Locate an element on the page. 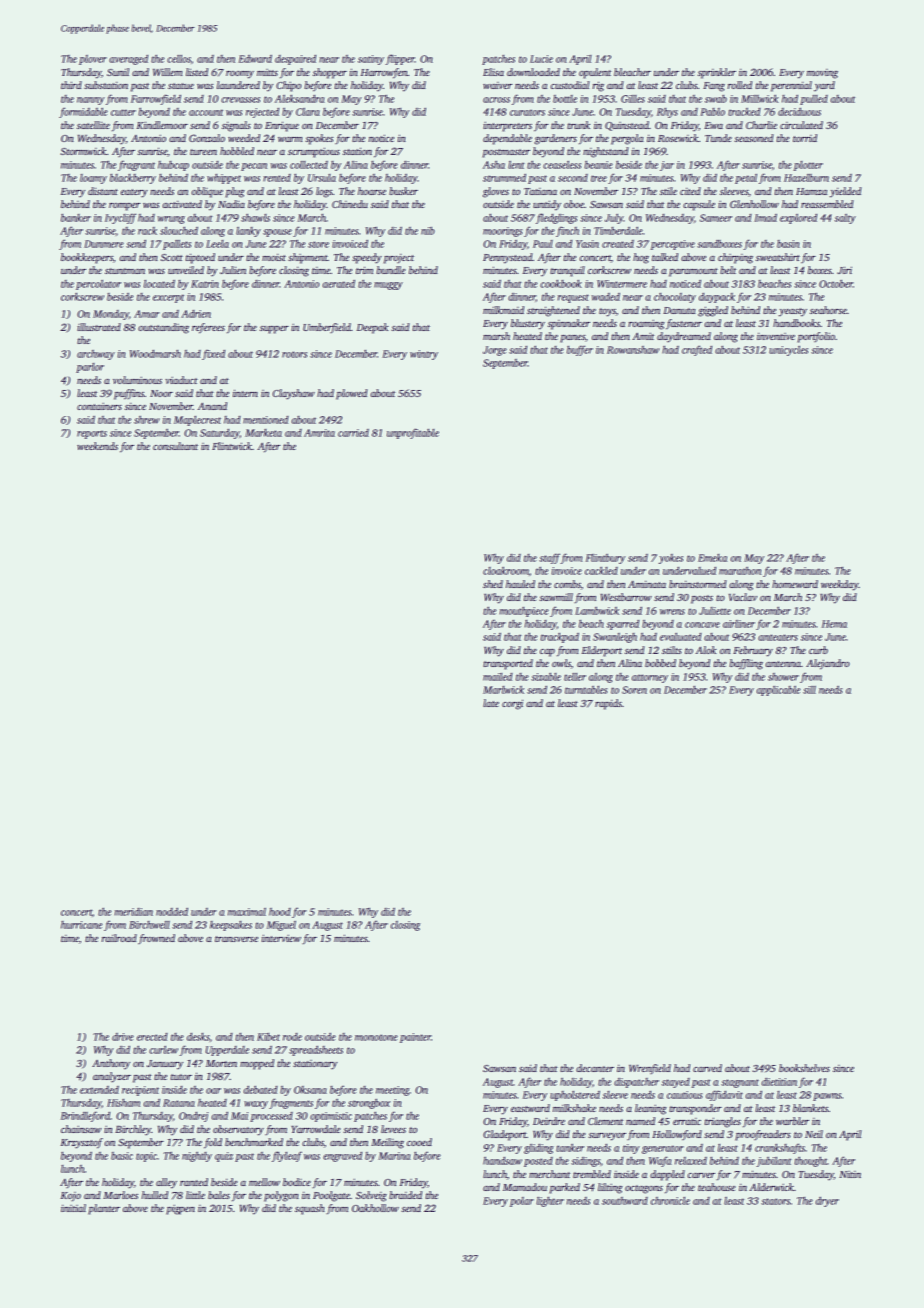 Image resolution: width=924 pixels, height=1308 pixels. flipper is located at coordinates (400, 59).
